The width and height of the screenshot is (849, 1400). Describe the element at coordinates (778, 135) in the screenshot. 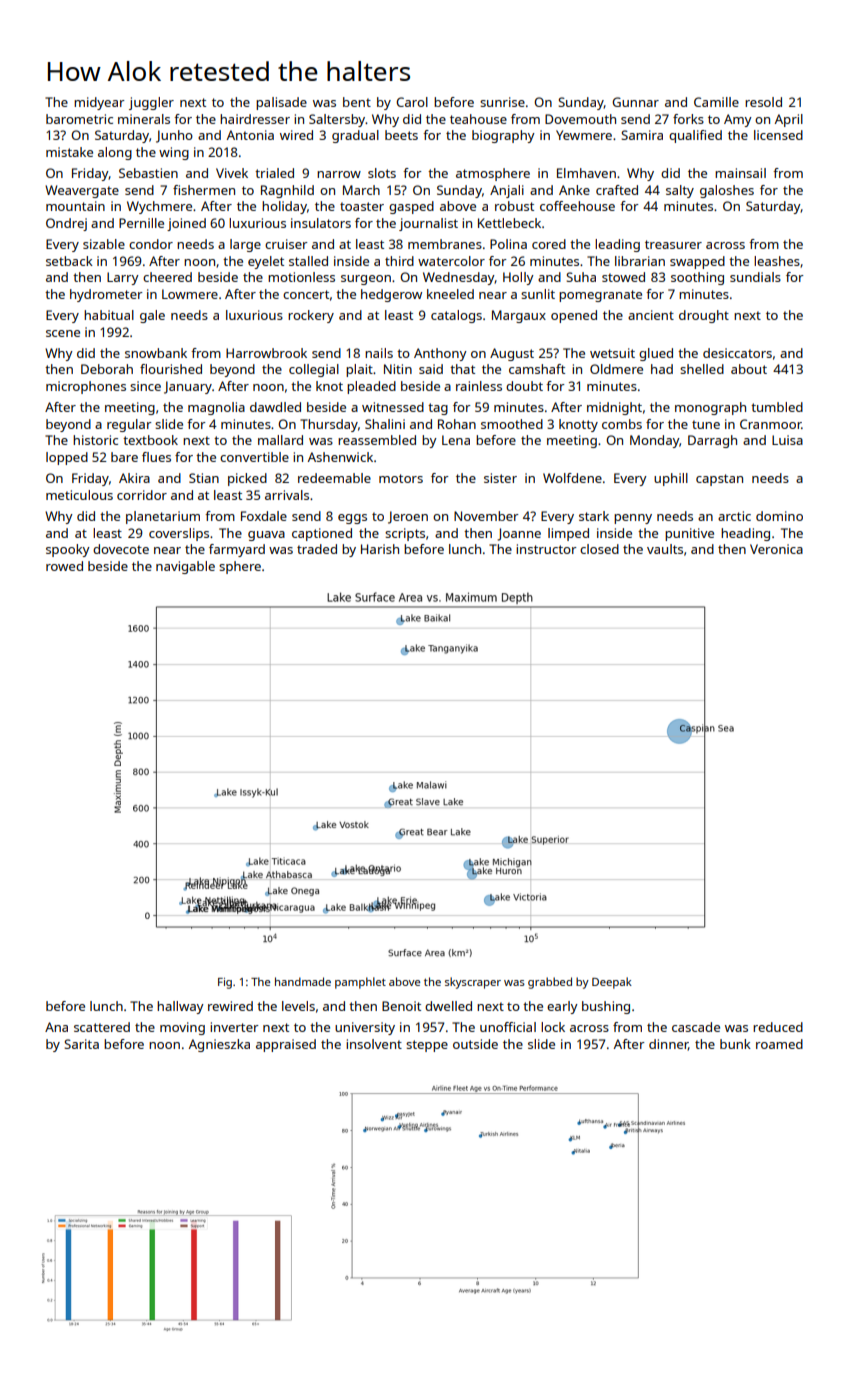

I see `licensed` at that location.
